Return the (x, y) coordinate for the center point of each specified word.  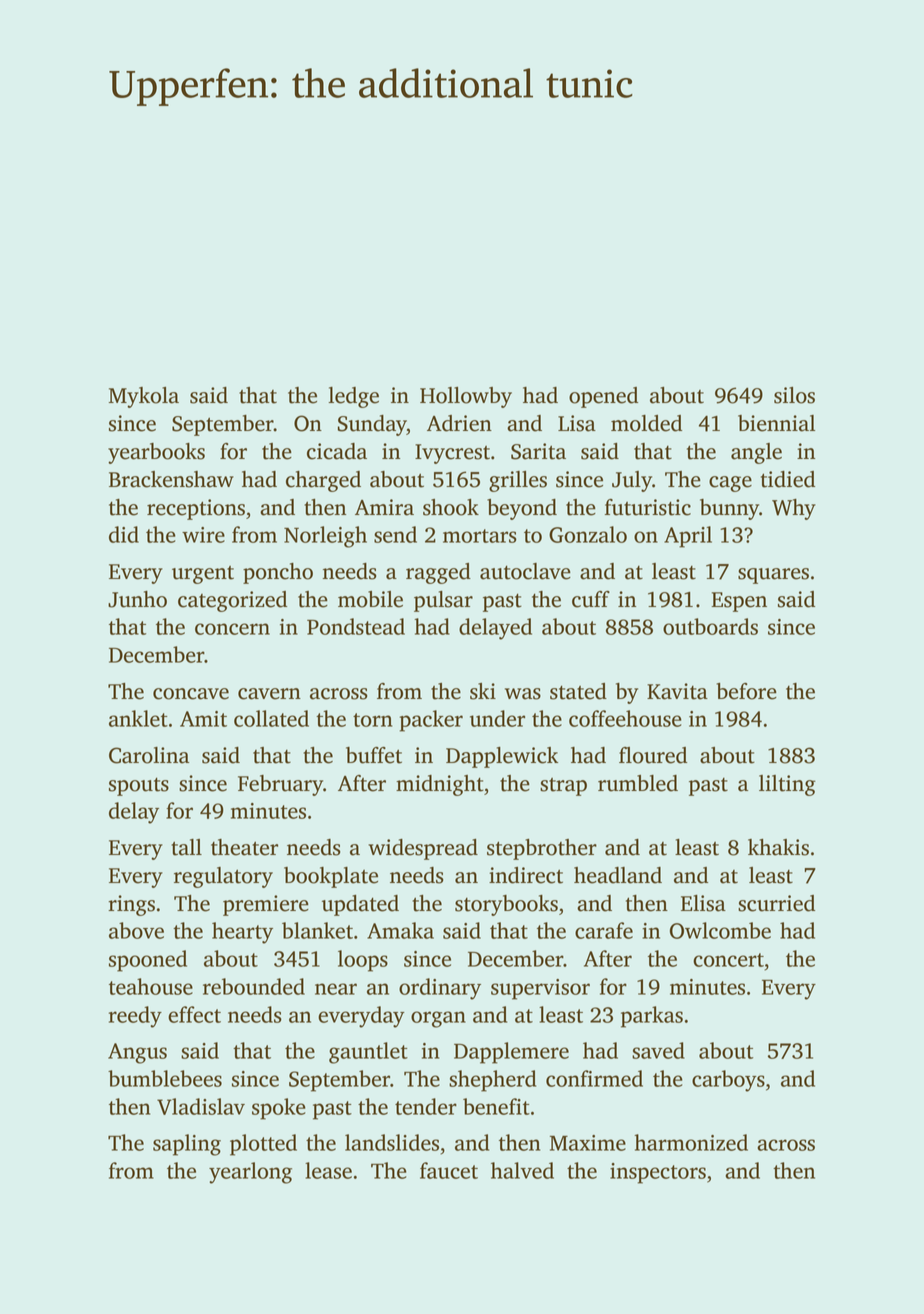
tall (186, 847)
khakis (778, 847)
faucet (449, 1170)
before (746, 691)
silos (794, 395)
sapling (187, 1145)
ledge (353, 397)
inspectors (658, 1173)
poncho (278, 573)
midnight (440, 785)
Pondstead (356, 626)
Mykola (144, 397)
